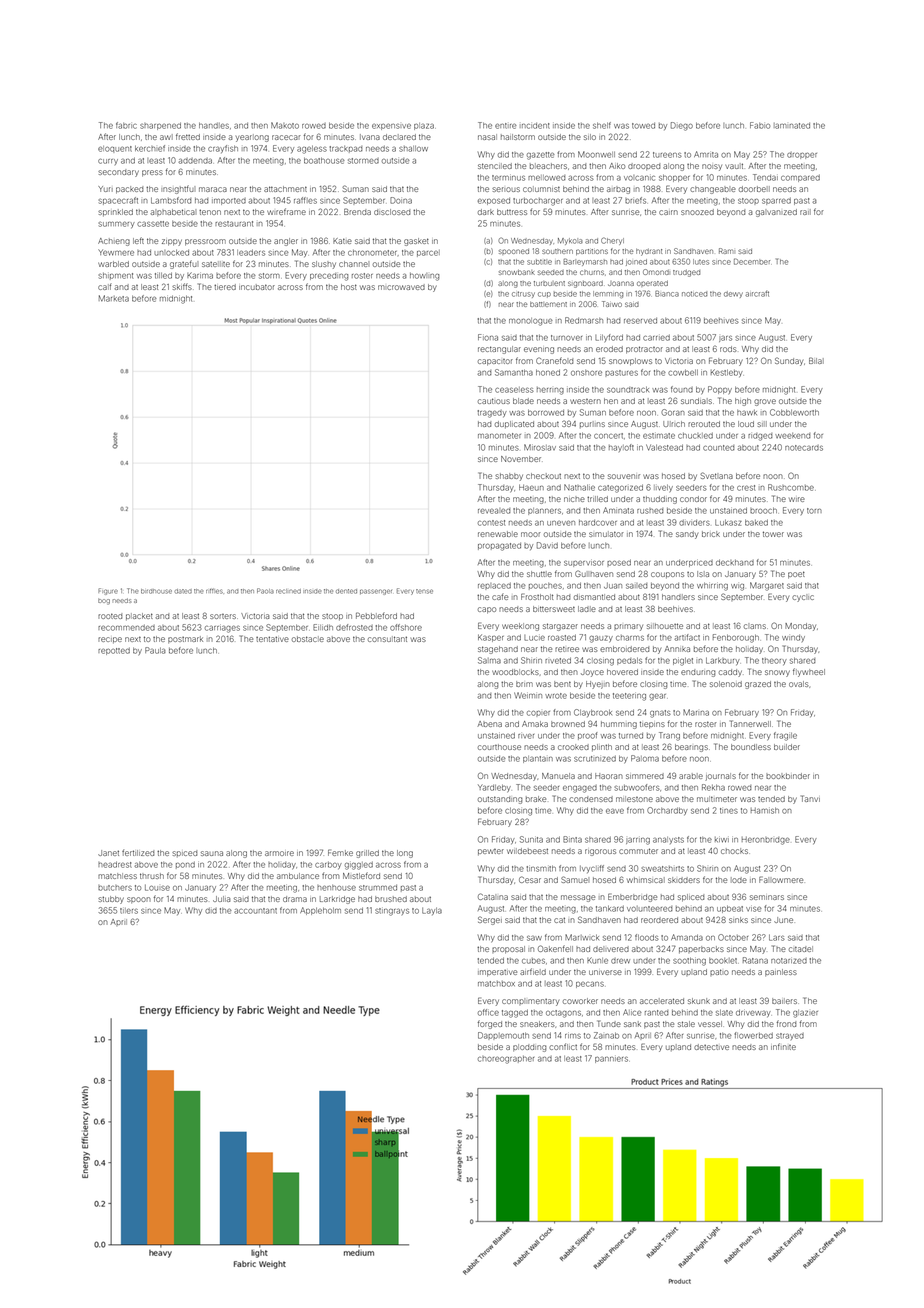 The width and height of the page is (924, 1308). Describe the element at coordinates (279, 853) in the page. I see `armoire` at that location.
